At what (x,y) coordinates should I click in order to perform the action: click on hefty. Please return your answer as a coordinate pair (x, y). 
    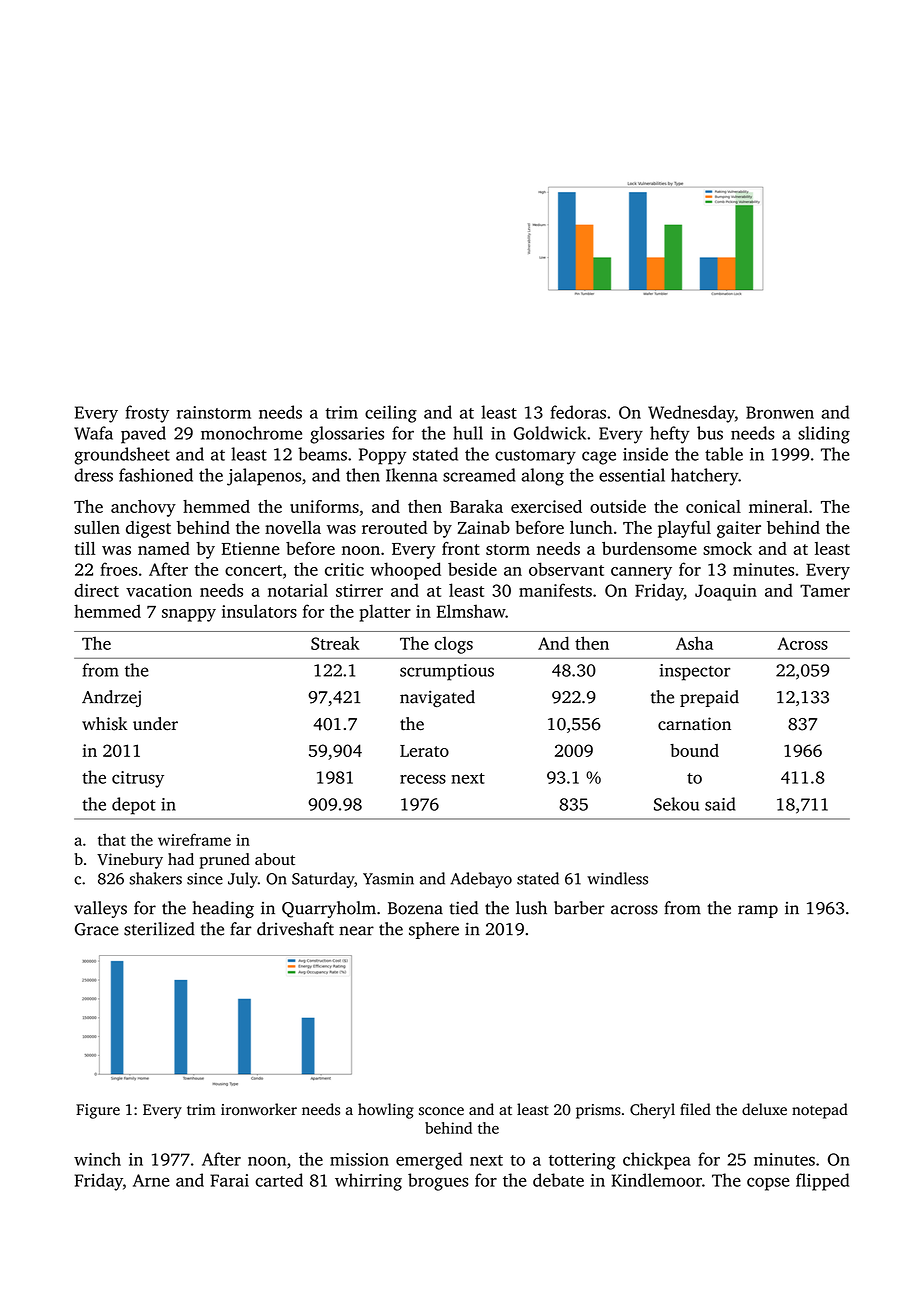
    Looking at the image, I should click on (670, 435).
